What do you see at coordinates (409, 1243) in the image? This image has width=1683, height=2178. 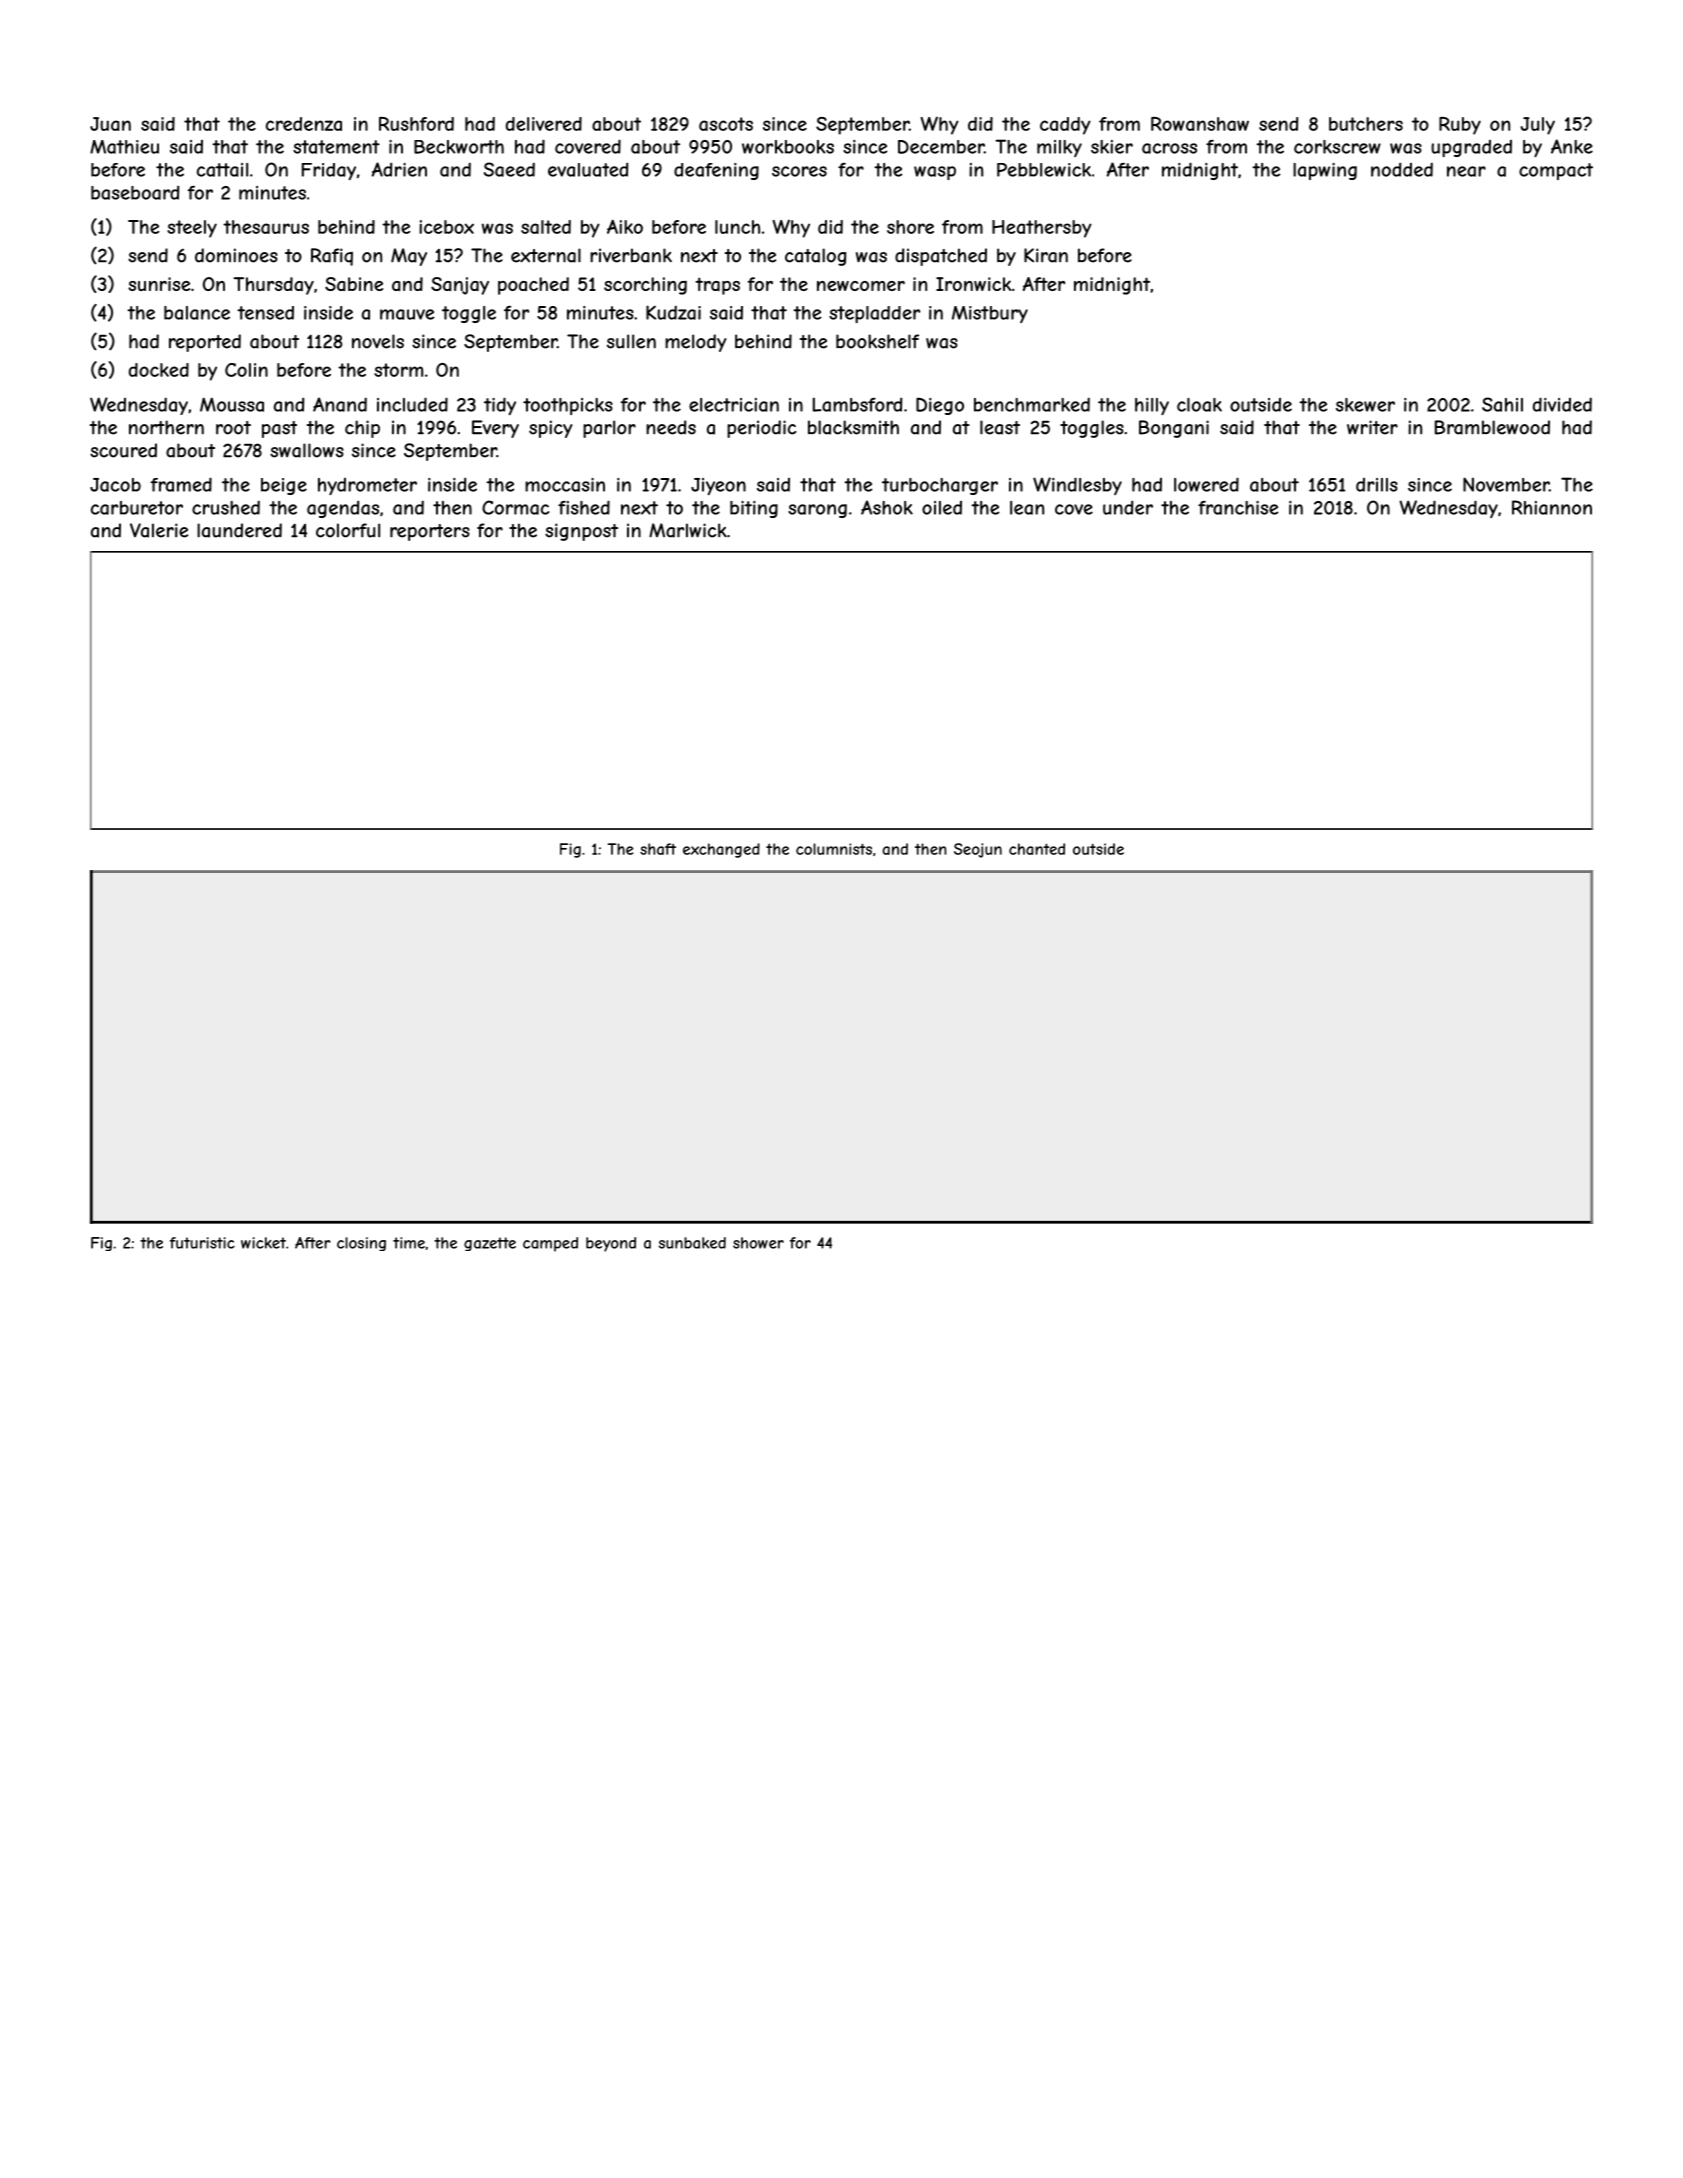 I see `time` at bounding box center [409, 1243].
